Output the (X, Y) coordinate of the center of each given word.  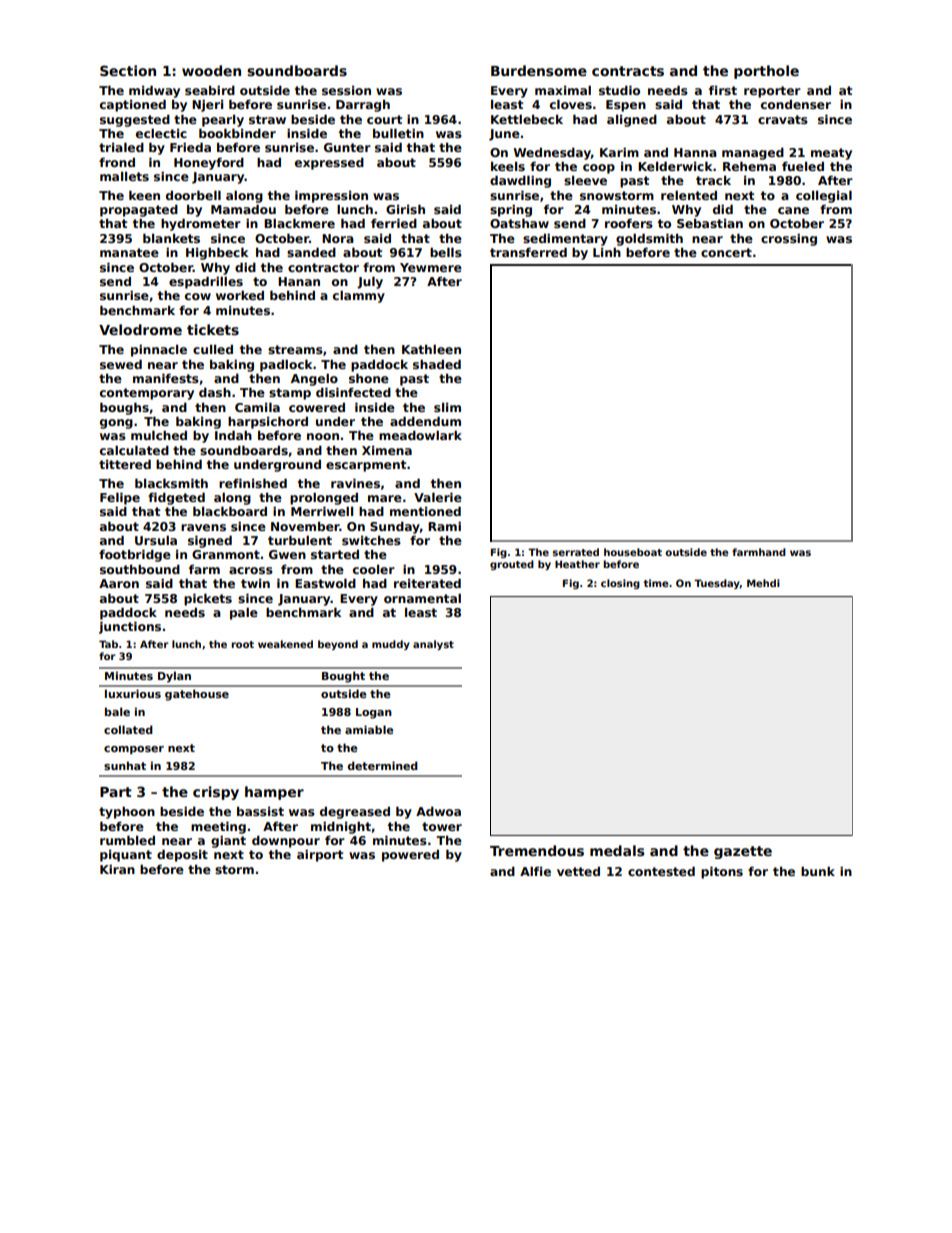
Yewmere (431, 267)
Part (116, 792)
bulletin (398, 133)
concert (726, 252)
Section (128, 70)
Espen (626, 106)
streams (295, 349)
